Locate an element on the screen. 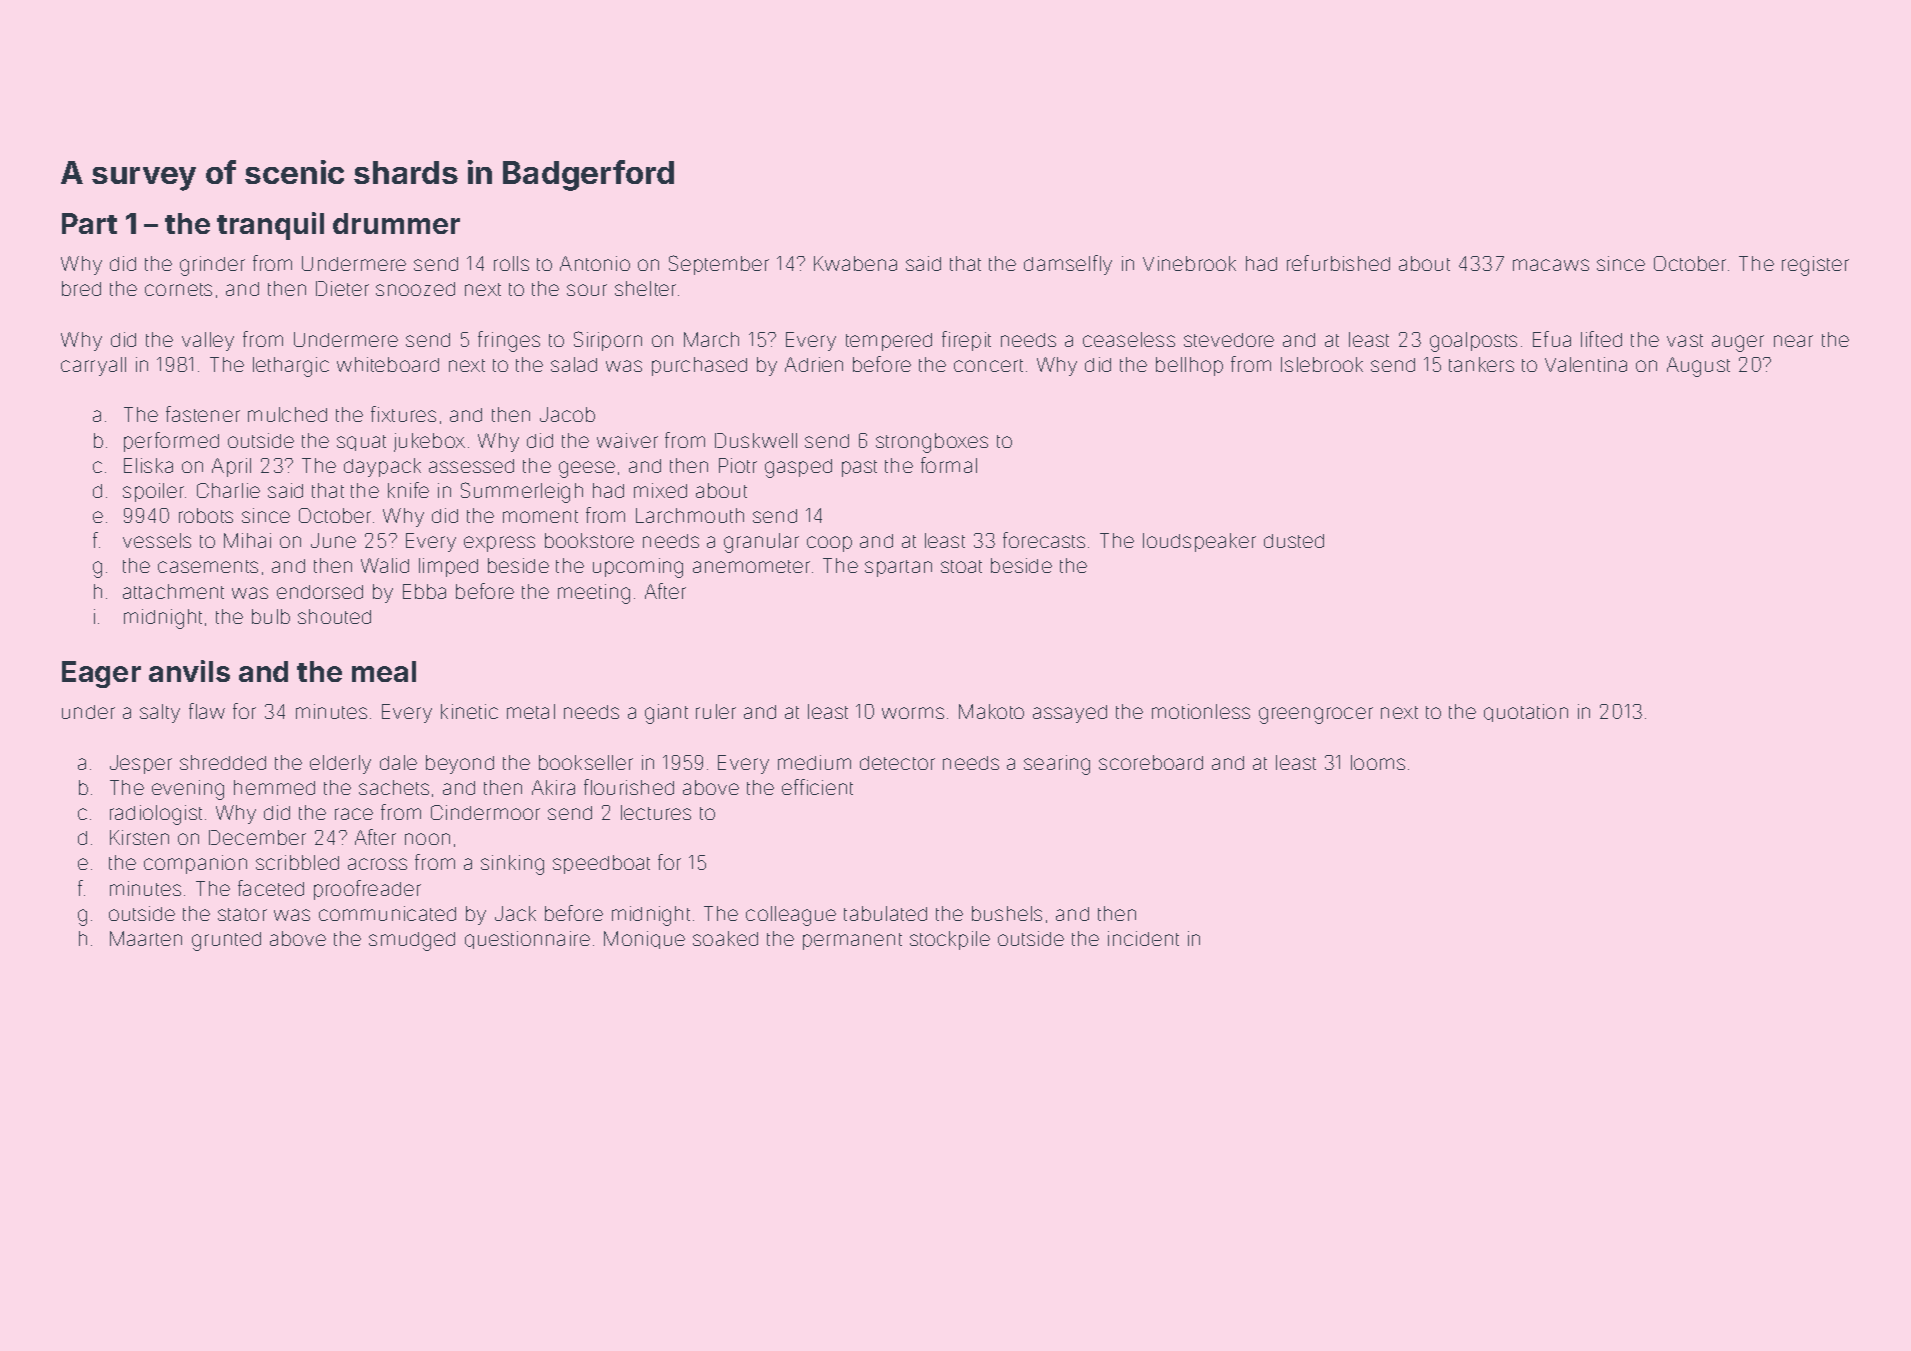 The image size is (1911, 1351). express is located at coordinates (499, 544).
